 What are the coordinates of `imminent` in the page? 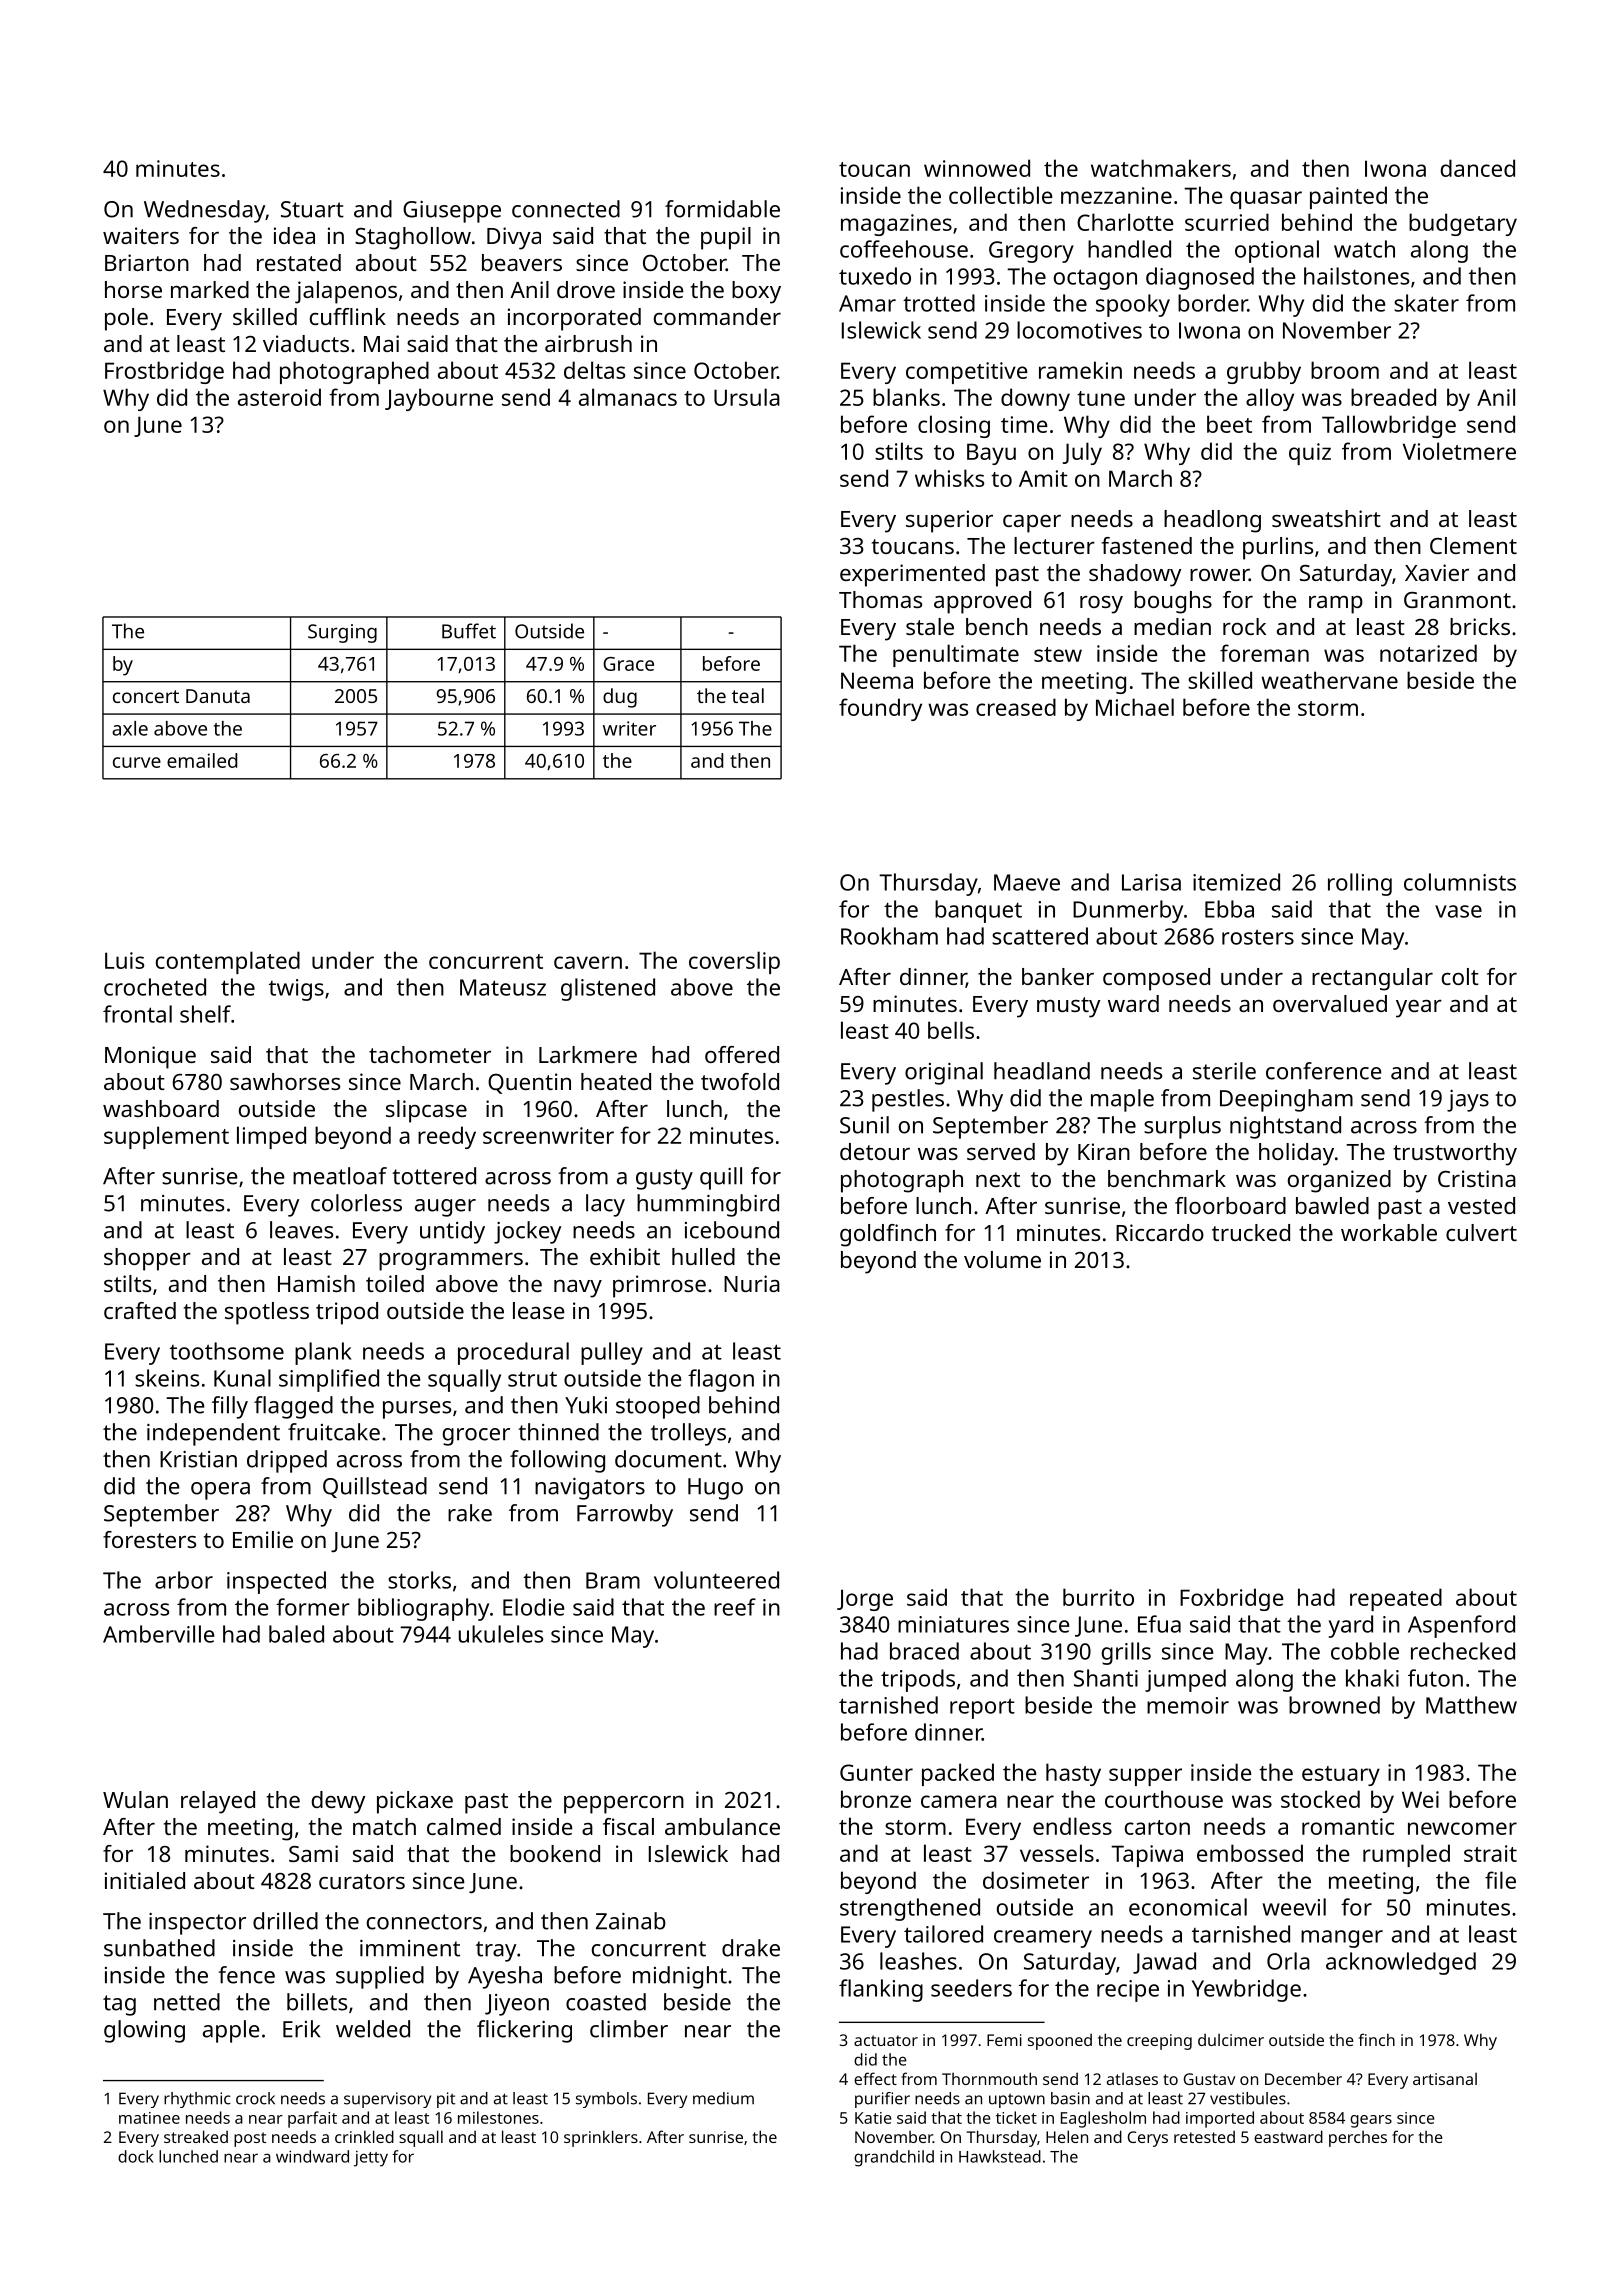 It's located at (410, 1948).
